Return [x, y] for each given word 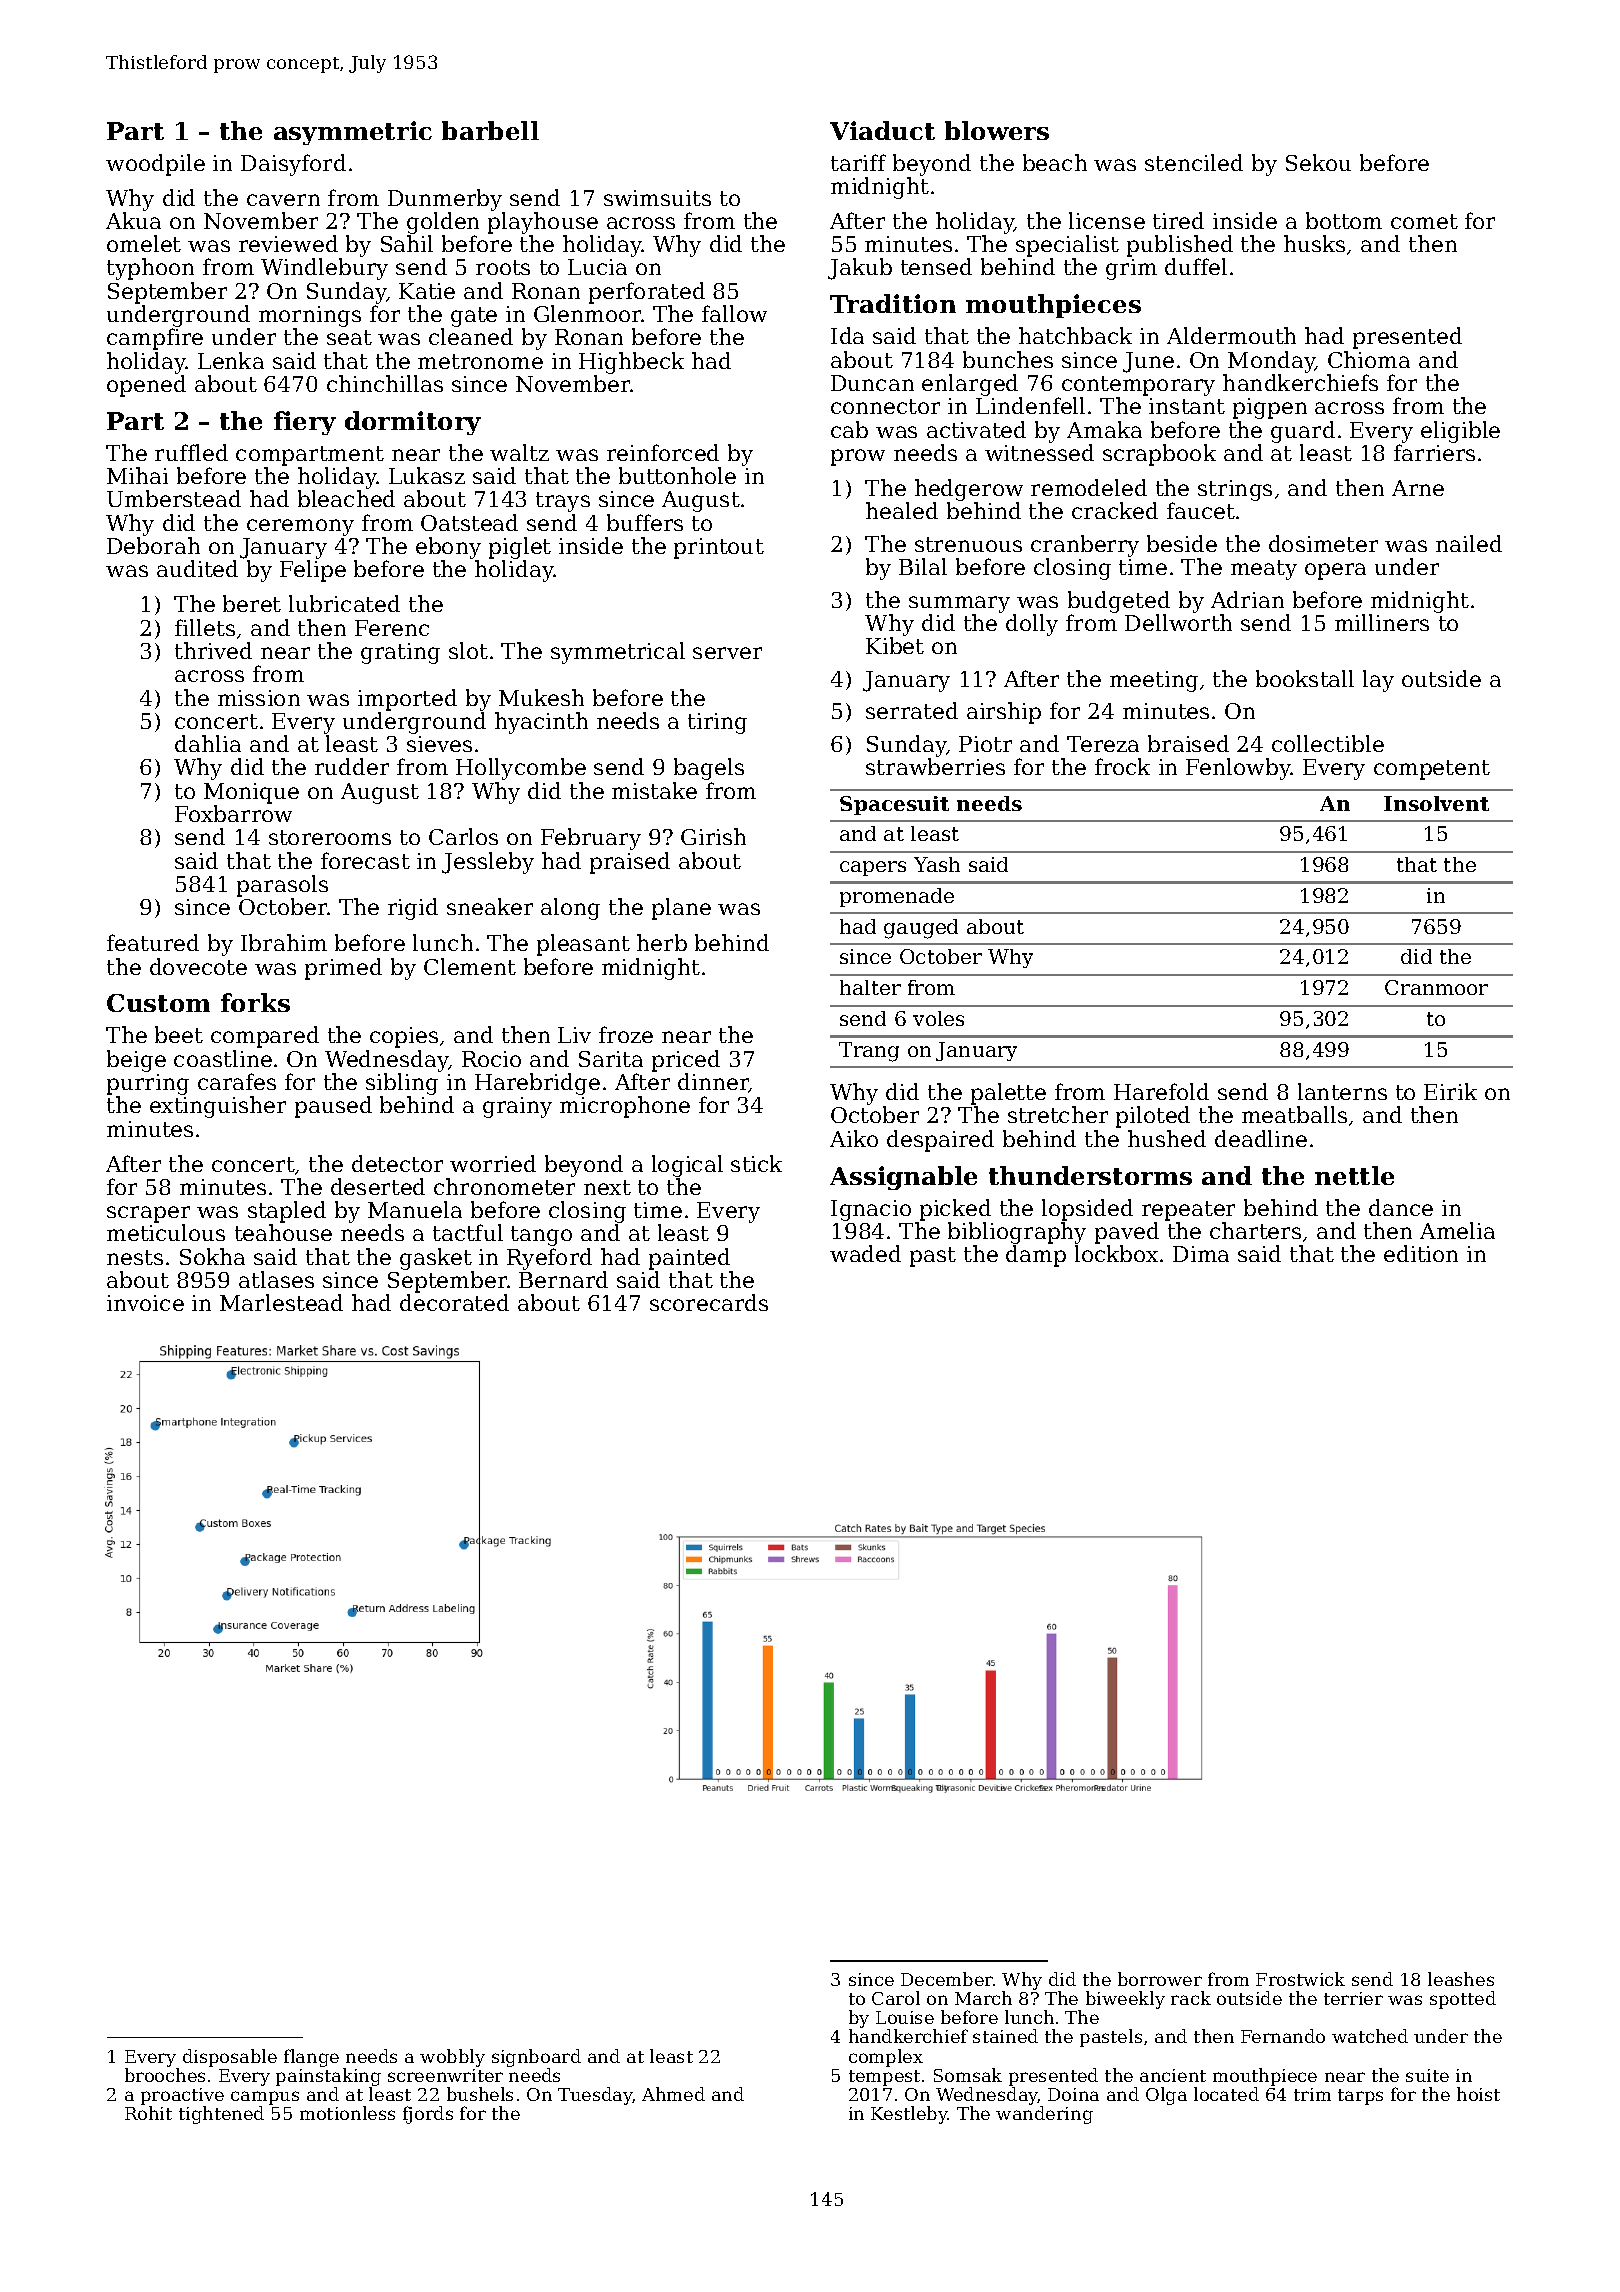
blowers [997, 130]
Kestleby [909, 2115]
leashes [1461, 1979]
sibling [402, 1084]
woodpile [155, 165]
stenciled [1194, 162]
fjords [428, 2115]
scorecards [709, 1302]
